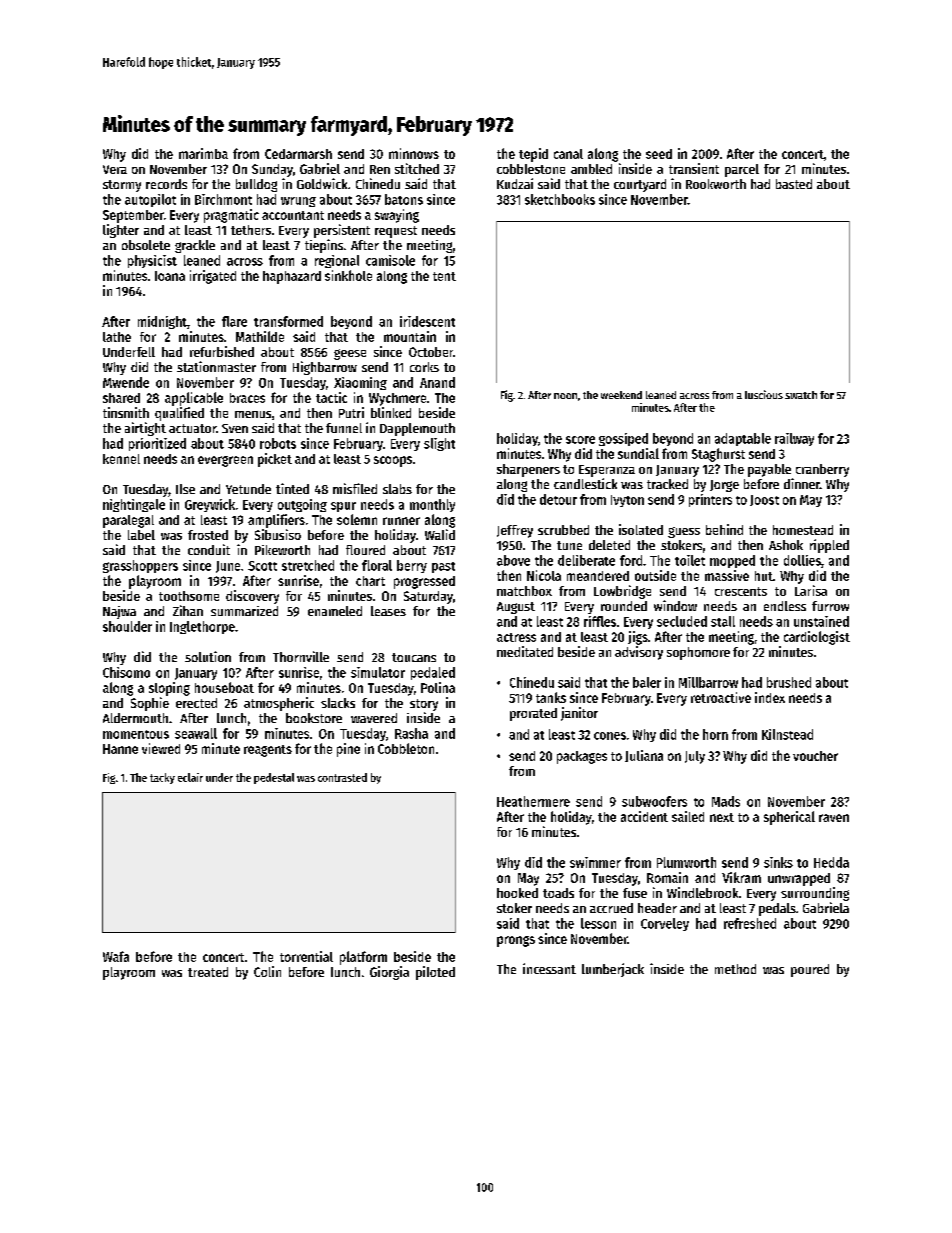 Image resolution: width=952 pixels, height=1233 pixels. I want to click on Saturday, so click(428, 597).
